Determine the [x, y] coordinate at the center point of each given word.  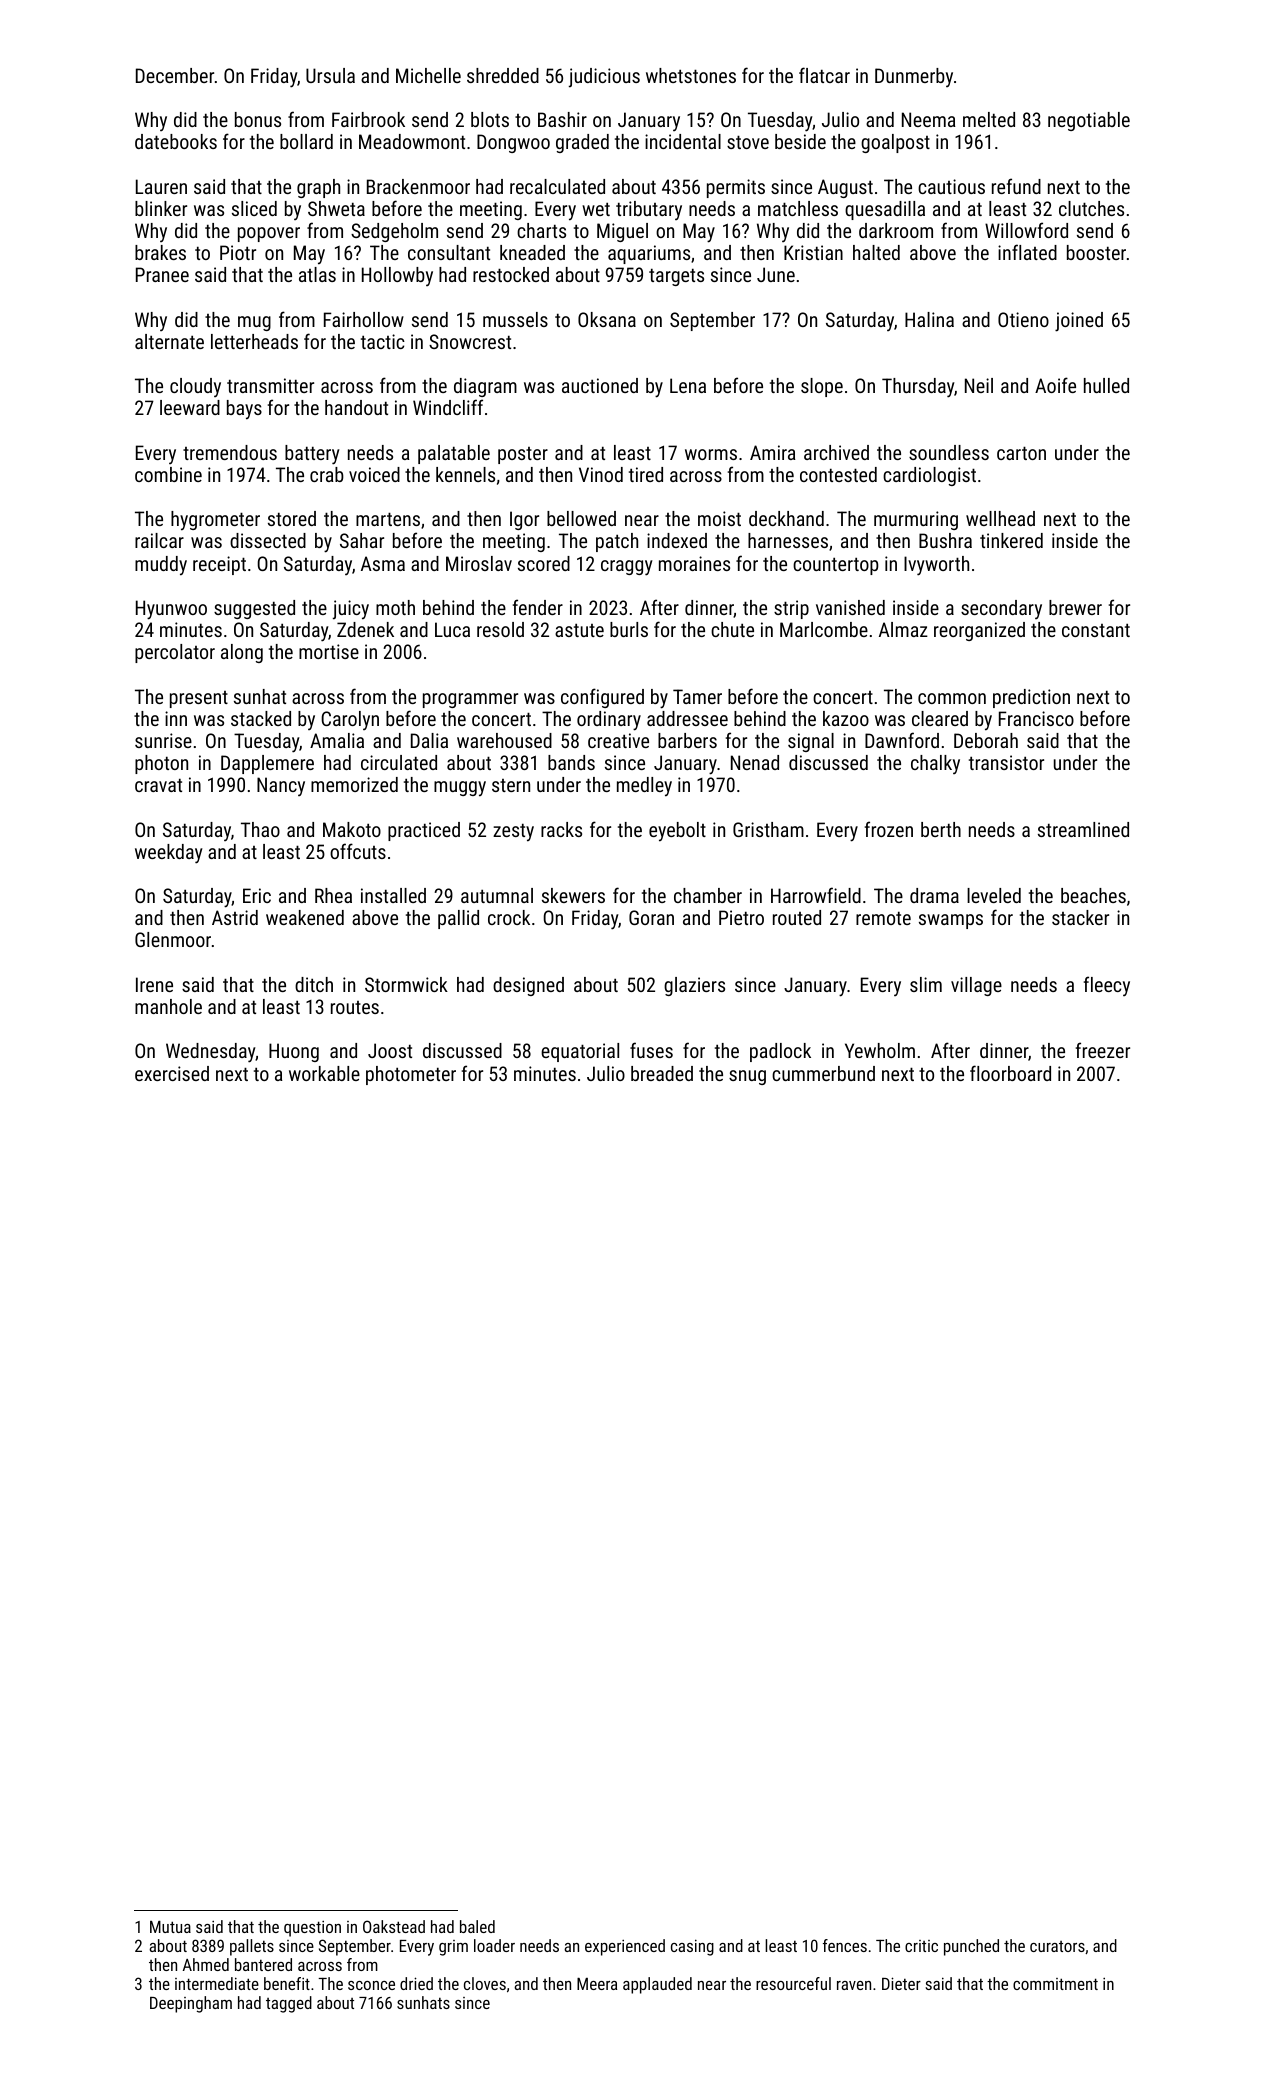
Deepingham [191, 2004]
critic [921, 1946]
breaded [662, 1073]
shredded [503, 75]
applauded [657, 1985]
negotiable [1089, 121]
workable [324, 1073]
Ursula [330, 75]
